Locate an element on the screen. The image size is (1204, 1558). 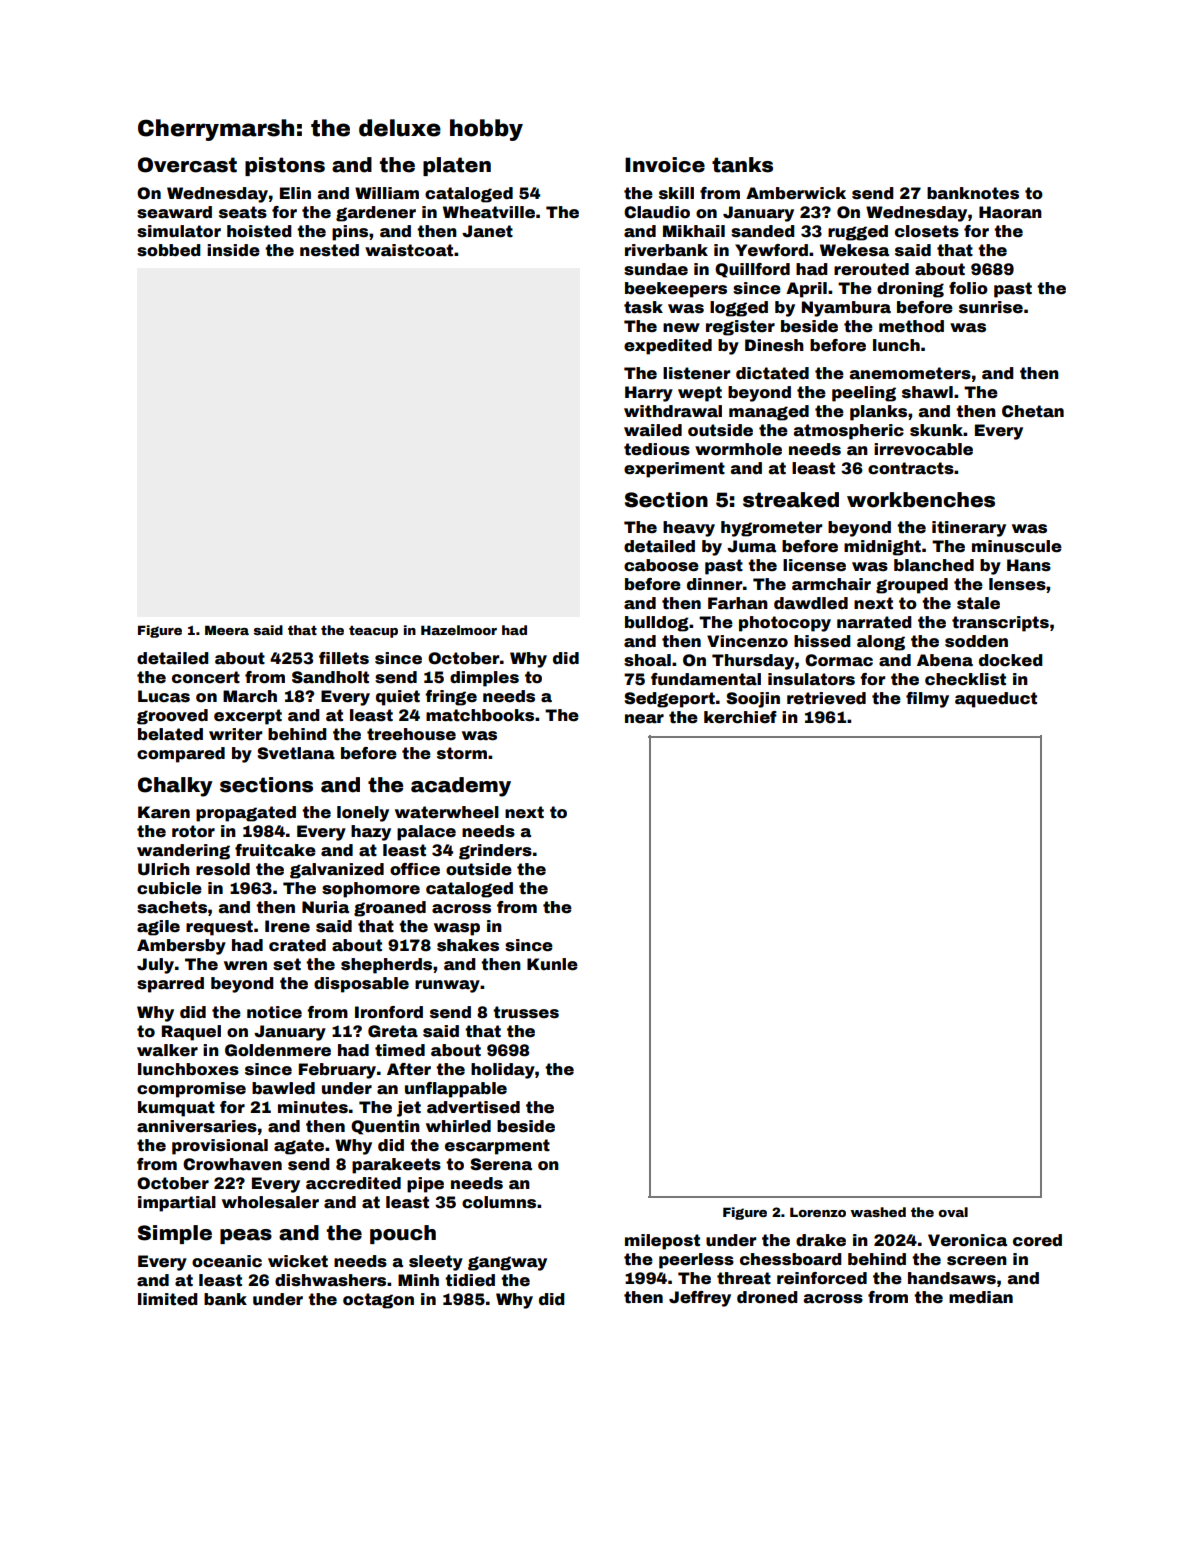
Haoran is located at coordinates (1010, 212).
